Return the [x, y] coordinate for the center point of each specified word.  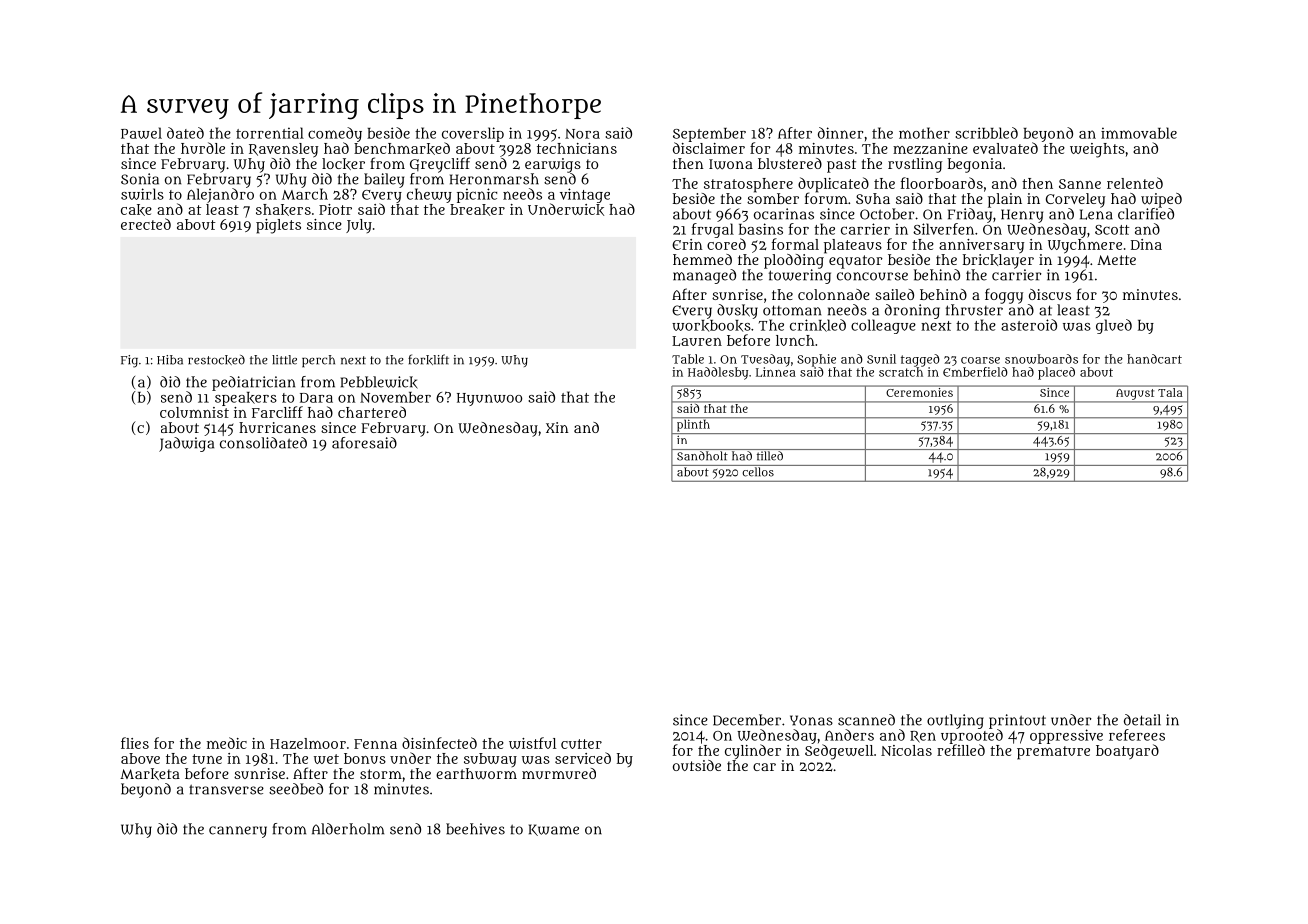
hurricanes [277, 427]
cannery [238, 832]
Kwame [554, 830]
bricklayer [998, 261]
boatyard [1127, 752]
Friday [970, 215]
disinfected [439, 743]
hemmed [702, 259]
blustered [790, 163]
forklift [428, 359]
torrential [270, 133]
